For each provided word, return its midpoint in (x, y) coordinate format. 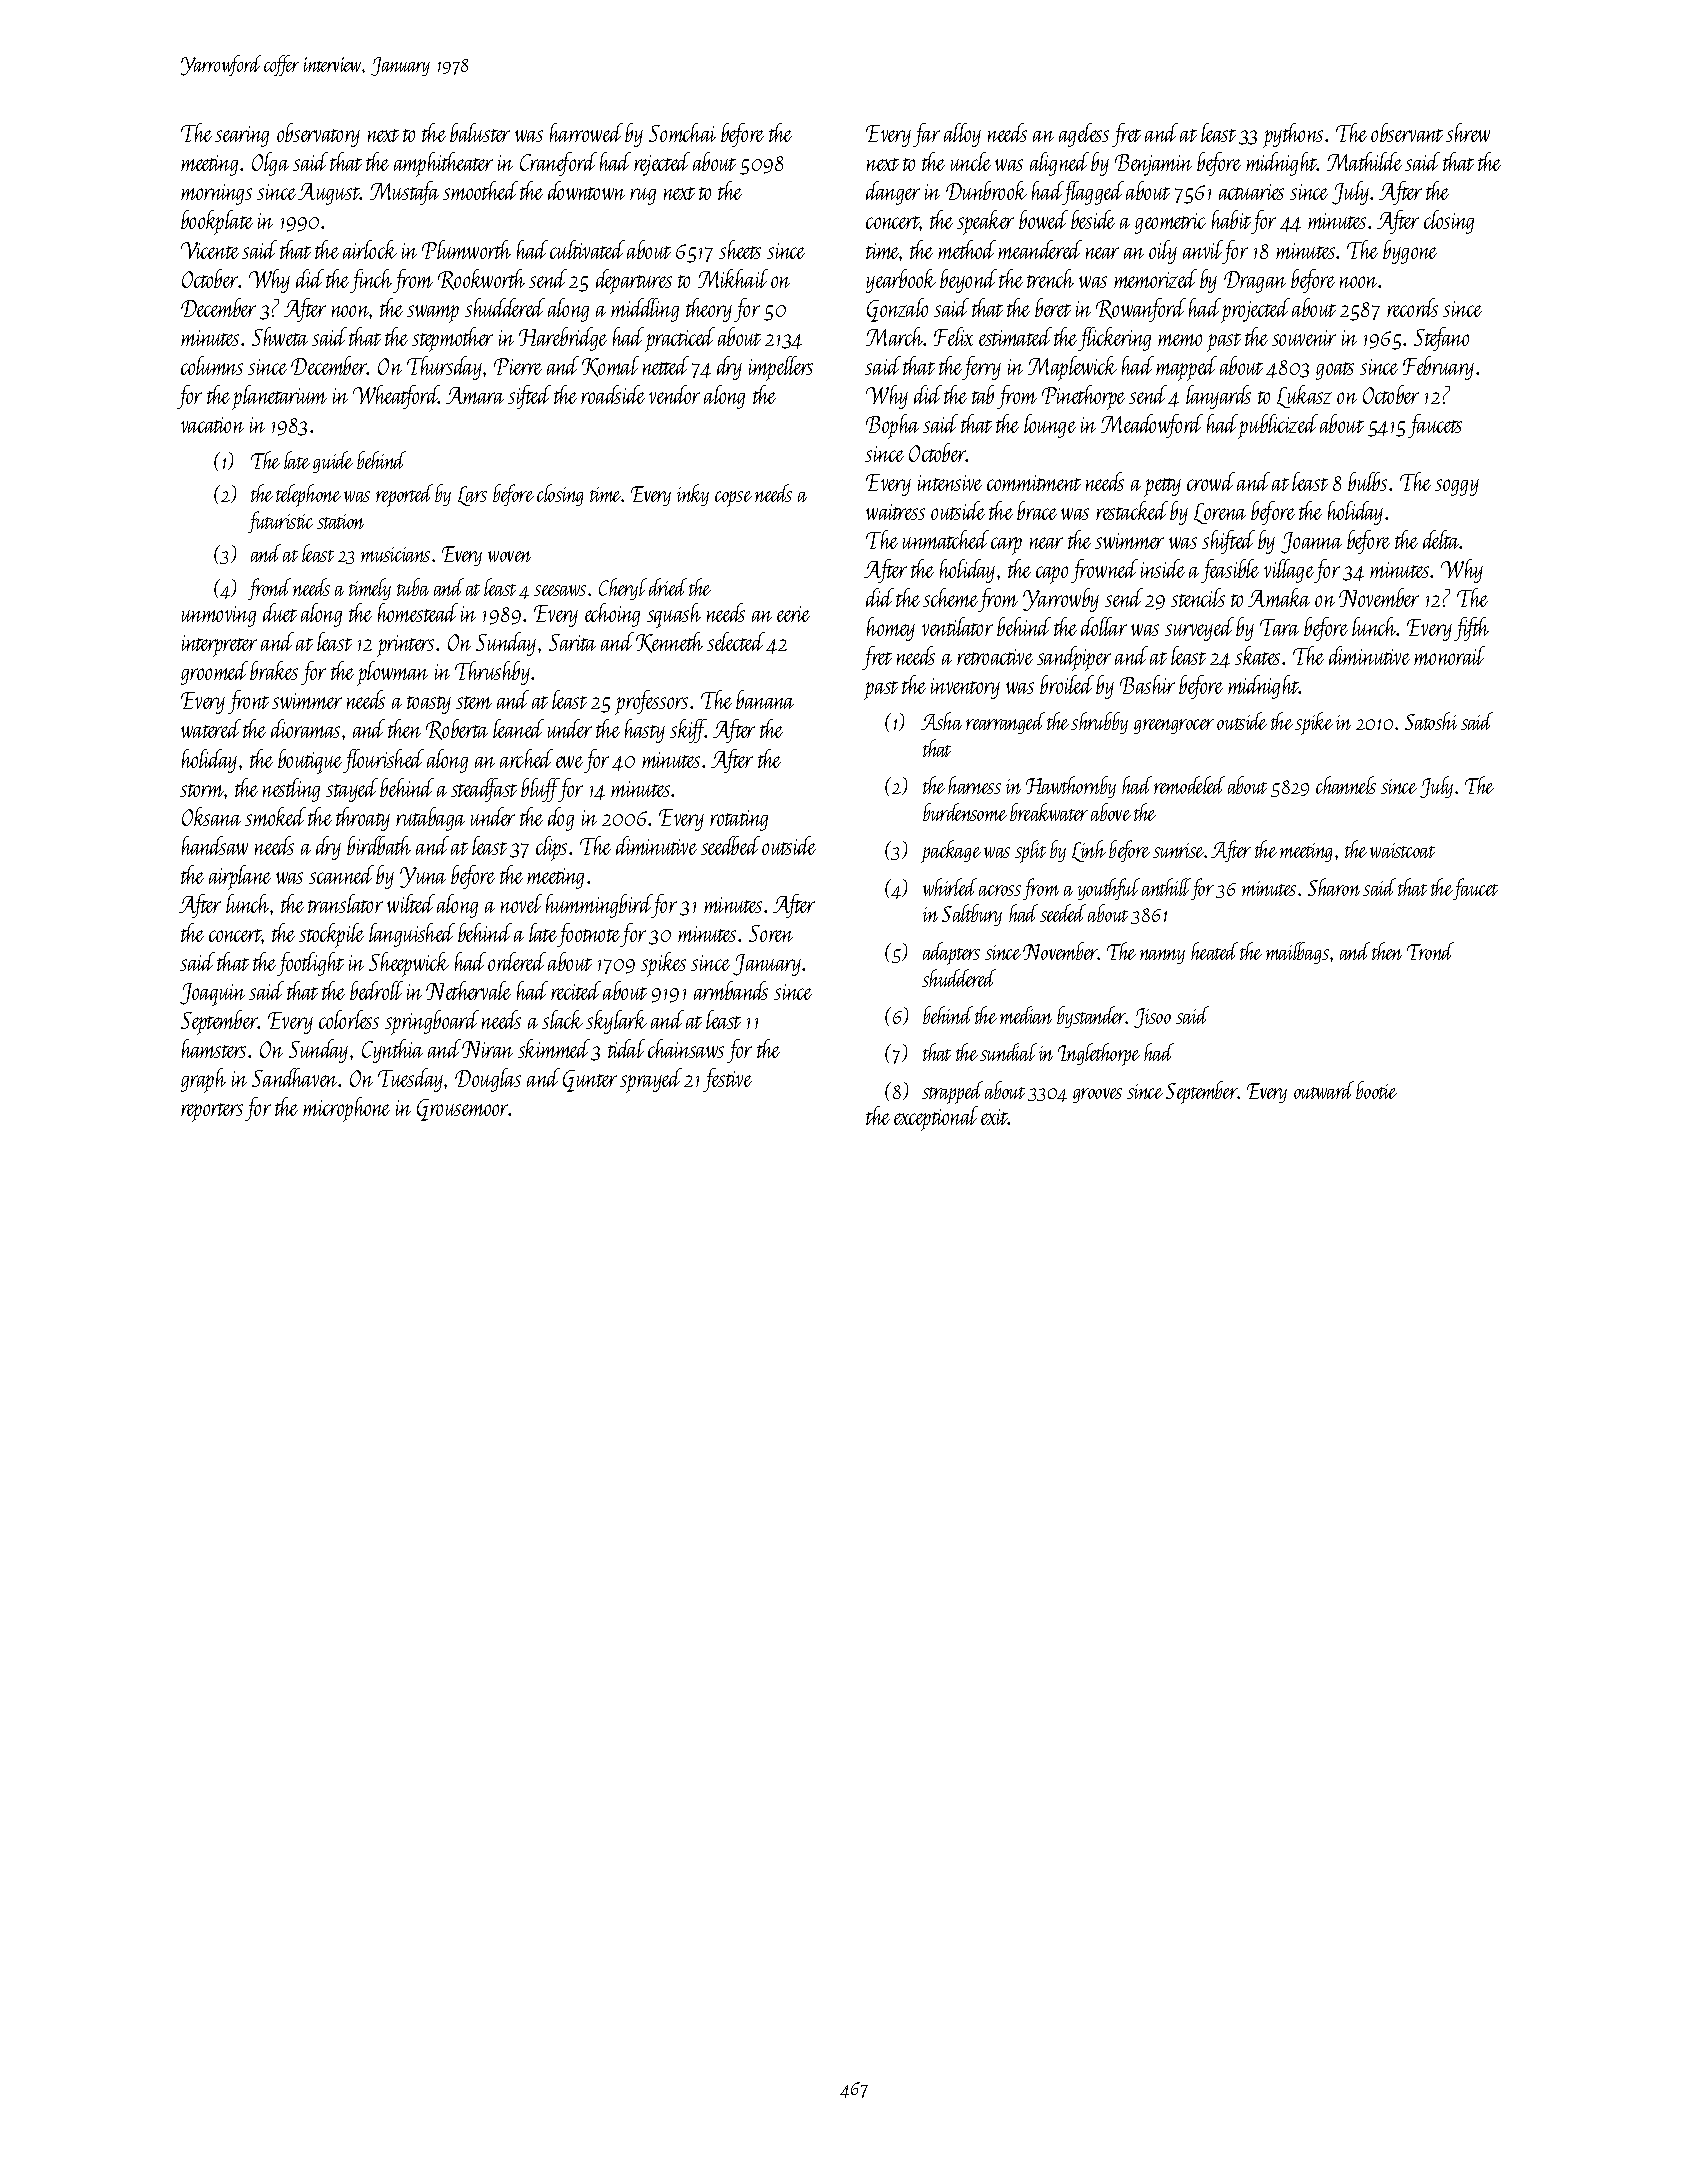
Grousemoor (463, 1110)
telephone (308, 495)
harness (974, 785)
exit (994, 1117)
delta (1441, 539)
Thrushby (492, 673)
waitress (895, 512)
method (967, 249)
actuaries (1251, 192)
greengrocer (1174, 726)
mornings (216, 194)
